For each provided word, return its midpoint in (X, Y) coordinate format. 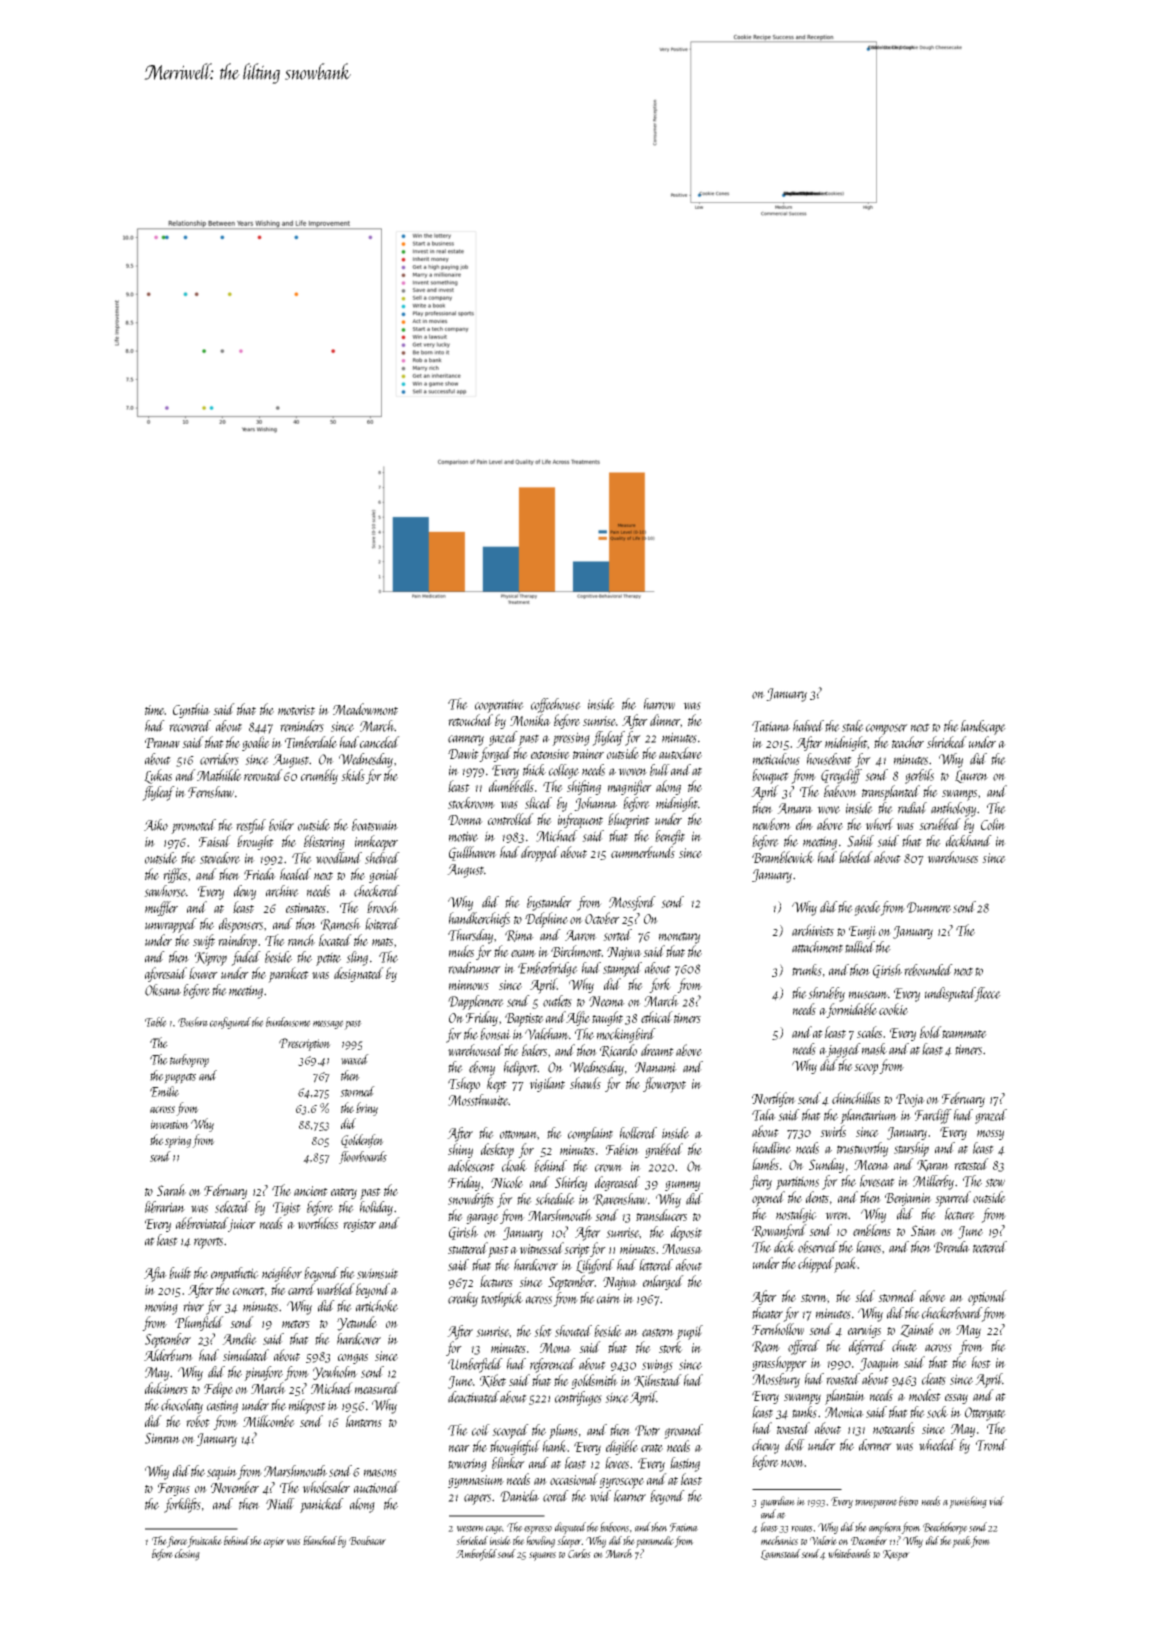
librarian (165, 1207)
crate (652, 1448)
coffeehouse (556, 705)
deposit (686, 1233)
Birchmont (576, 951)
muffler (161, 908)
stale (853, 726)
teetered (990, 1247)
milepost (307, 1406)
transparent (876, 1504)
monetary (679, 938)
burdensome (288, 1022)
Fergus (174, 1489)
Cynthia (191, 710)
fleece (988, 994)
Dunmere (929, 907)
